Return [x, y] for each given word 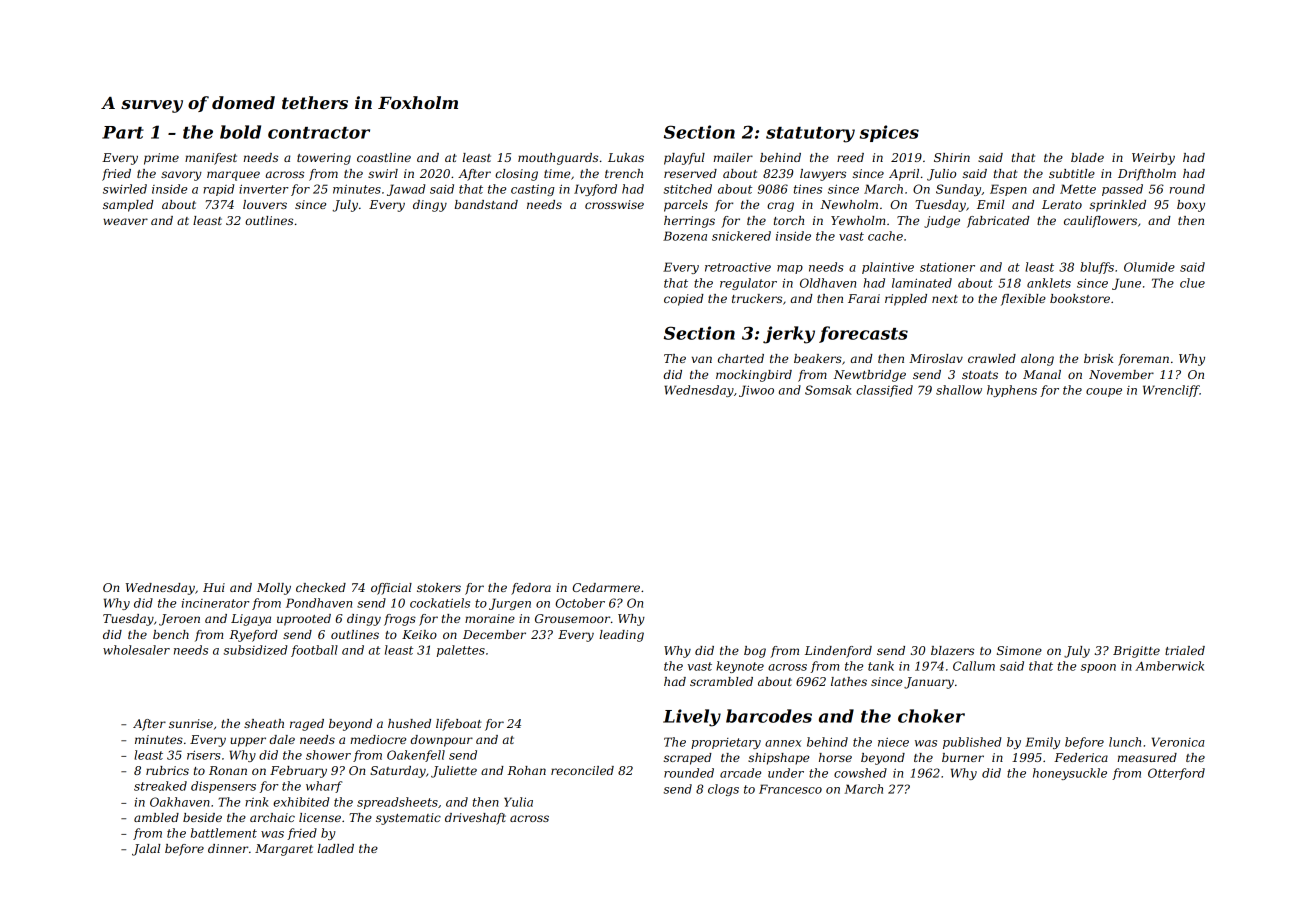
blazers [952, 650]
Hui [214, 587]
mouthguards [558, 159]
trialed [1185, 650]
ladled [335, 848]
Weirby [1153, 159]
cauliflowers [1100, 222]
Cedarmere [606, 587]
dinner [228, 848]
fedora [531, 589]
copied [684, 300]
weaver [125, 221]
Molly [274, 589]
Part [123, 132]
